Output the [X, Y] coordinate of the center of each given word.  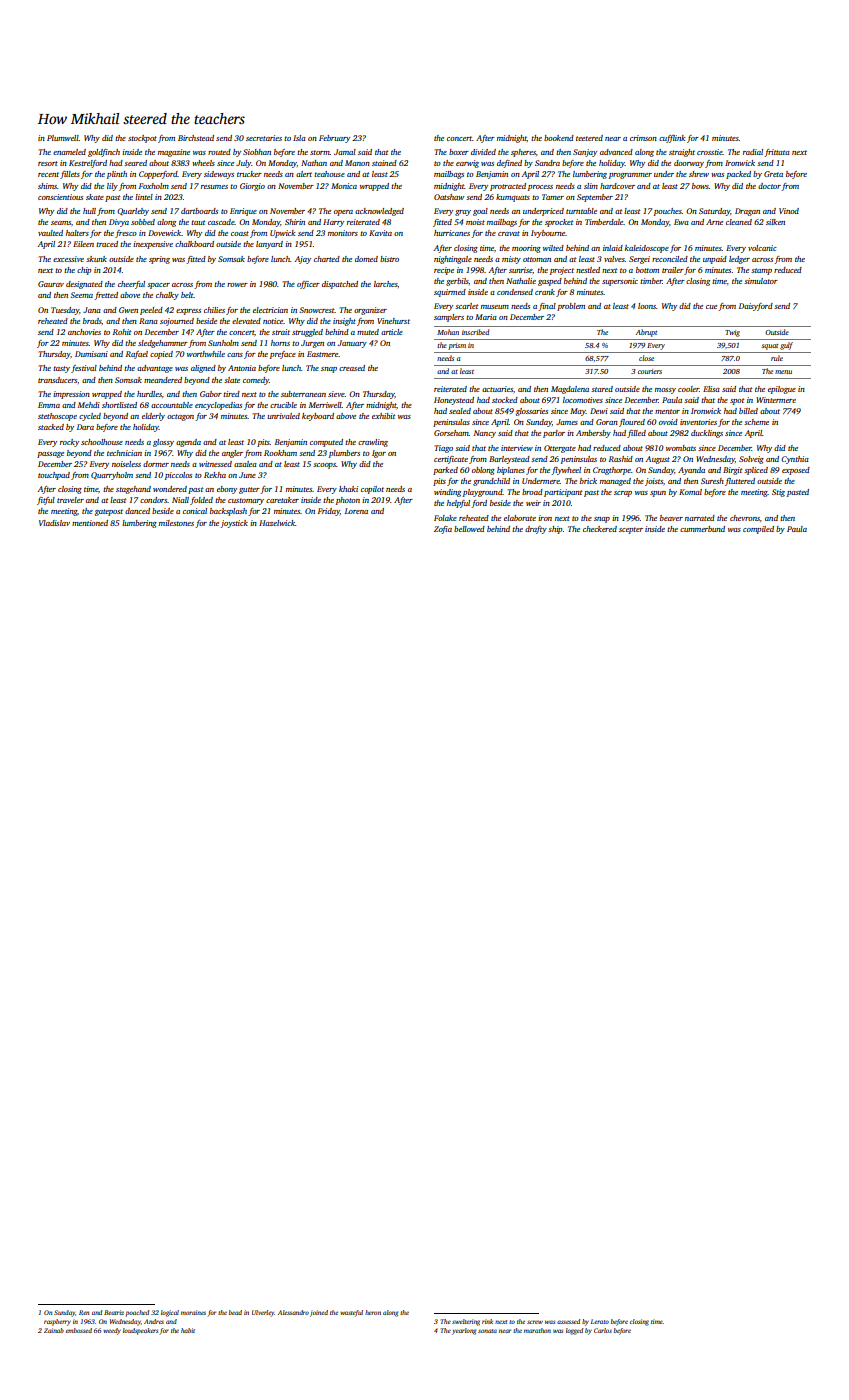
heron [373, 1312]
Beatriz [114, 1312]
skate [95, 197]
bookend [559, 138]
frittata [777, 153]
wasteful [351, 1313]
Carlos [603, 1330]
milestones [176, 523]
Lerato [600, 1321]
